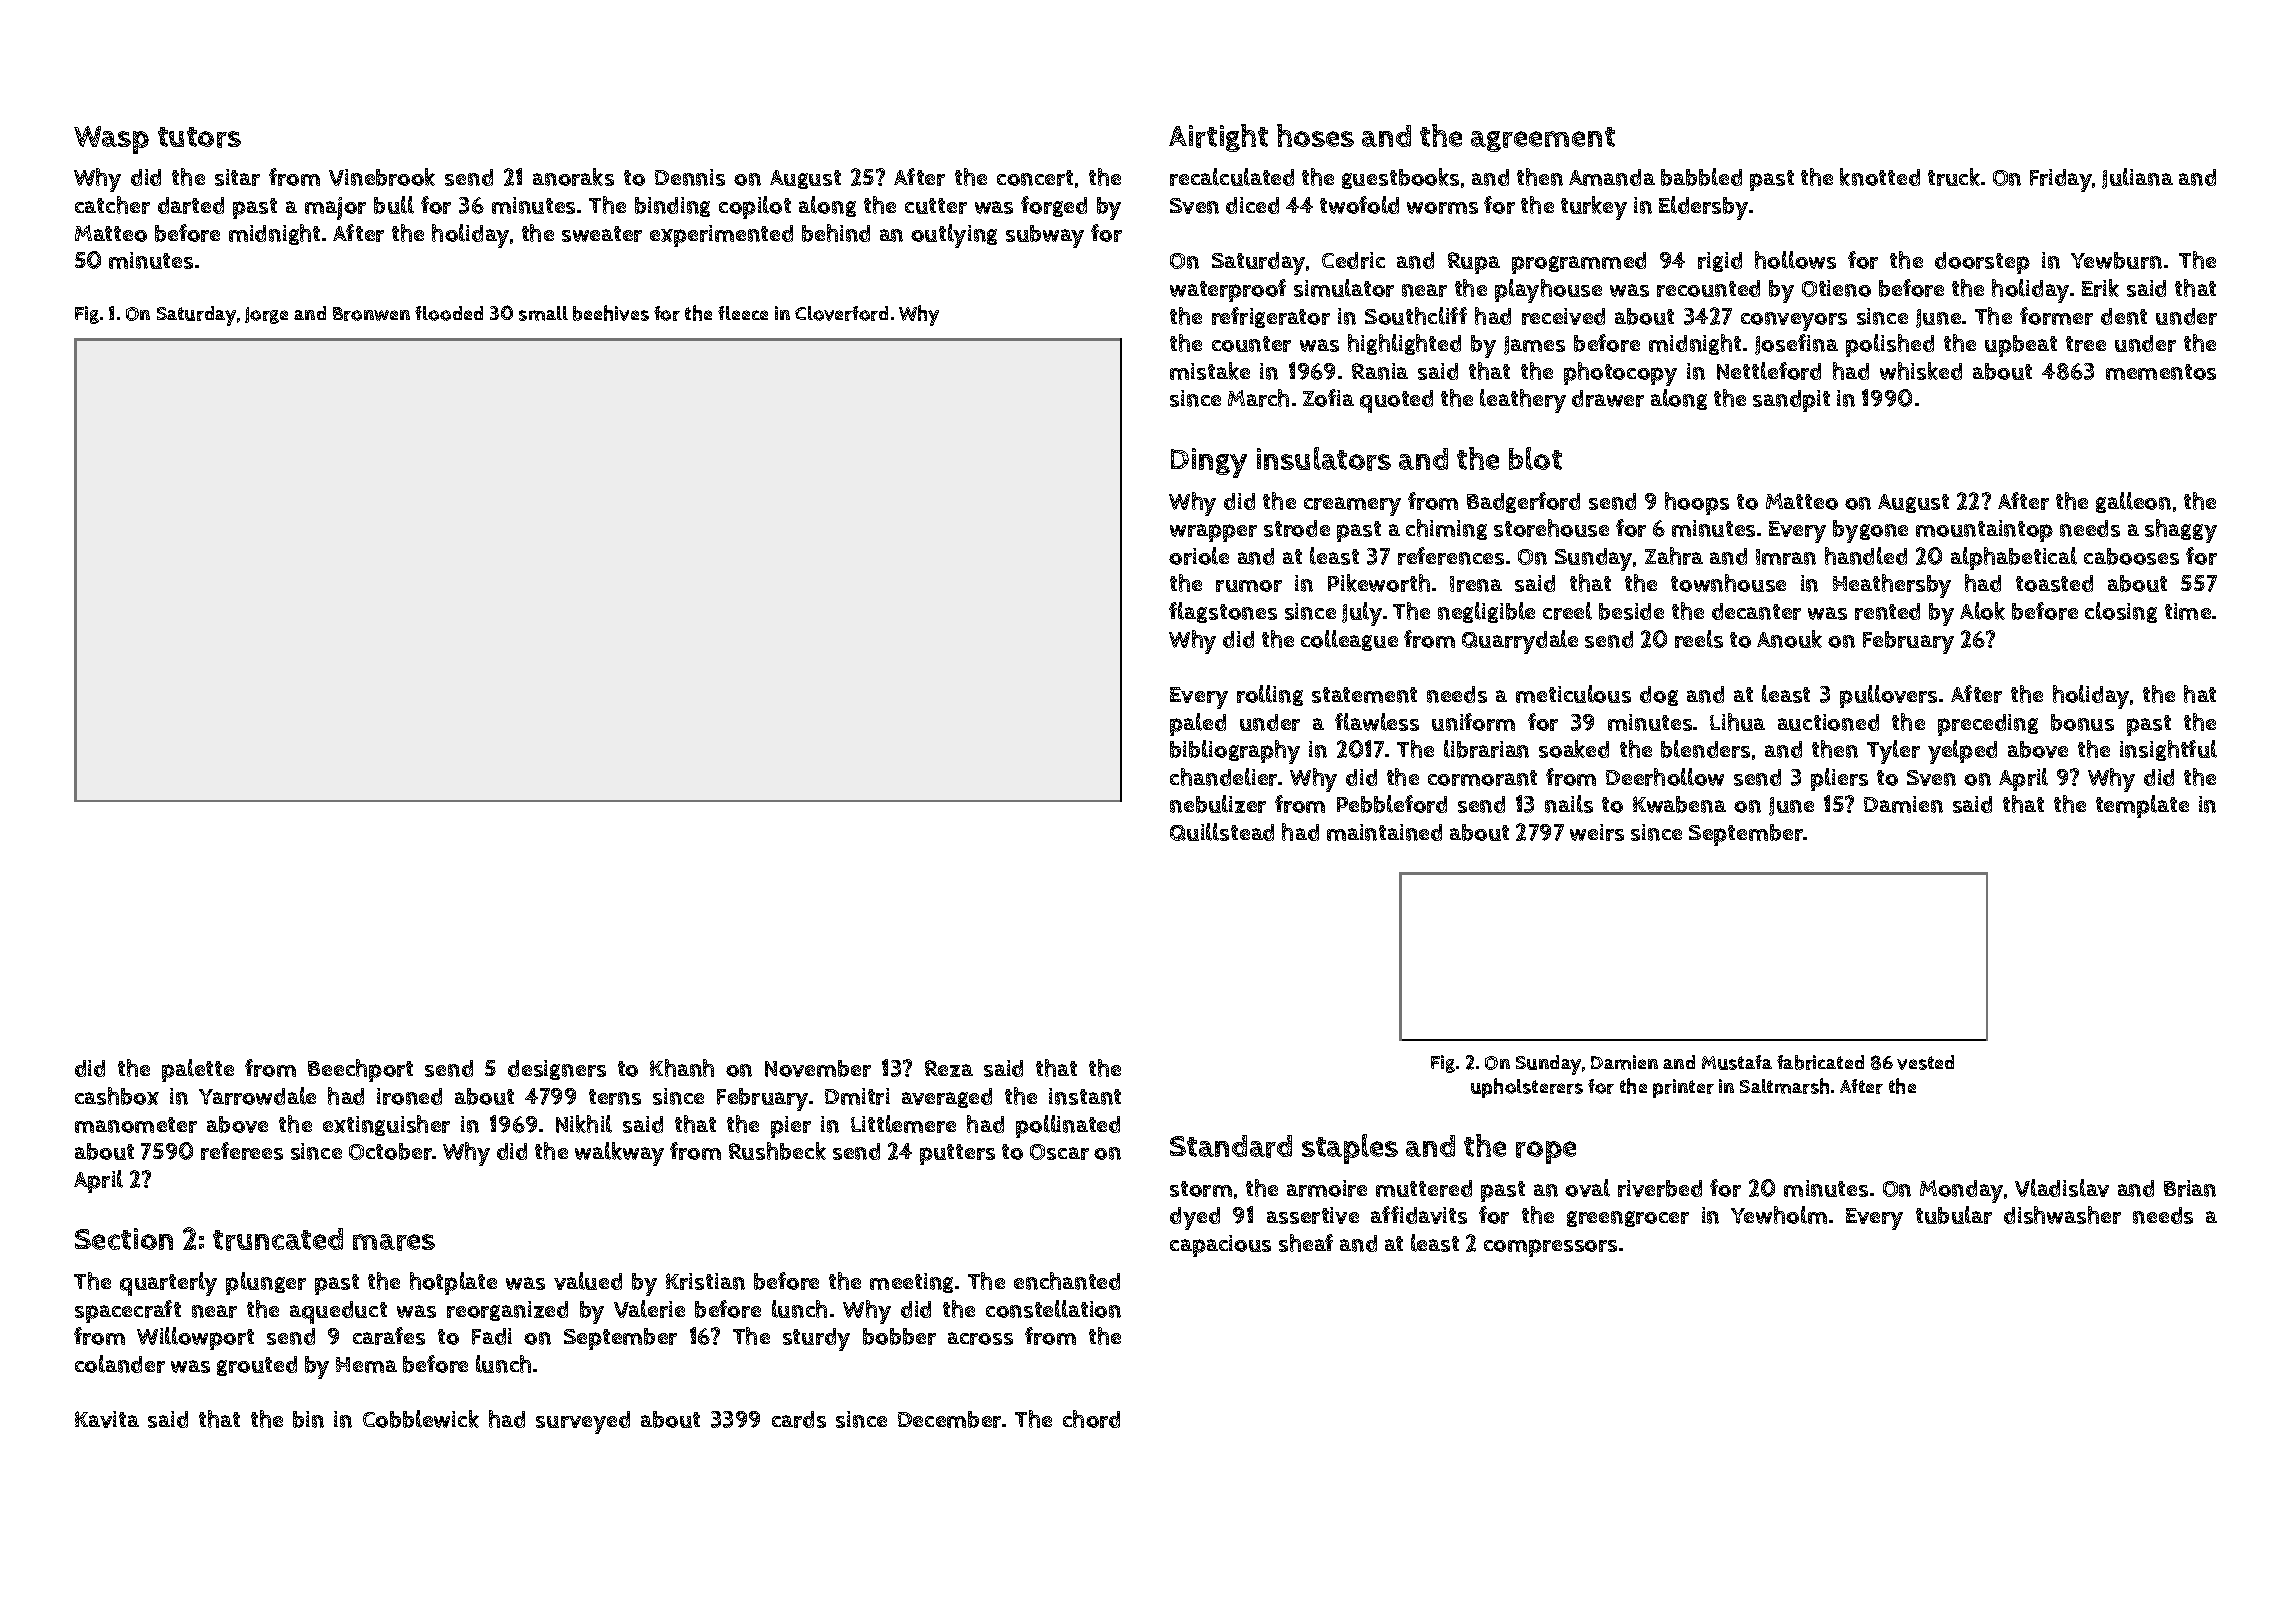  Describe the element at coordinates (957, 1154) in the document. I see `putters` at that location.
